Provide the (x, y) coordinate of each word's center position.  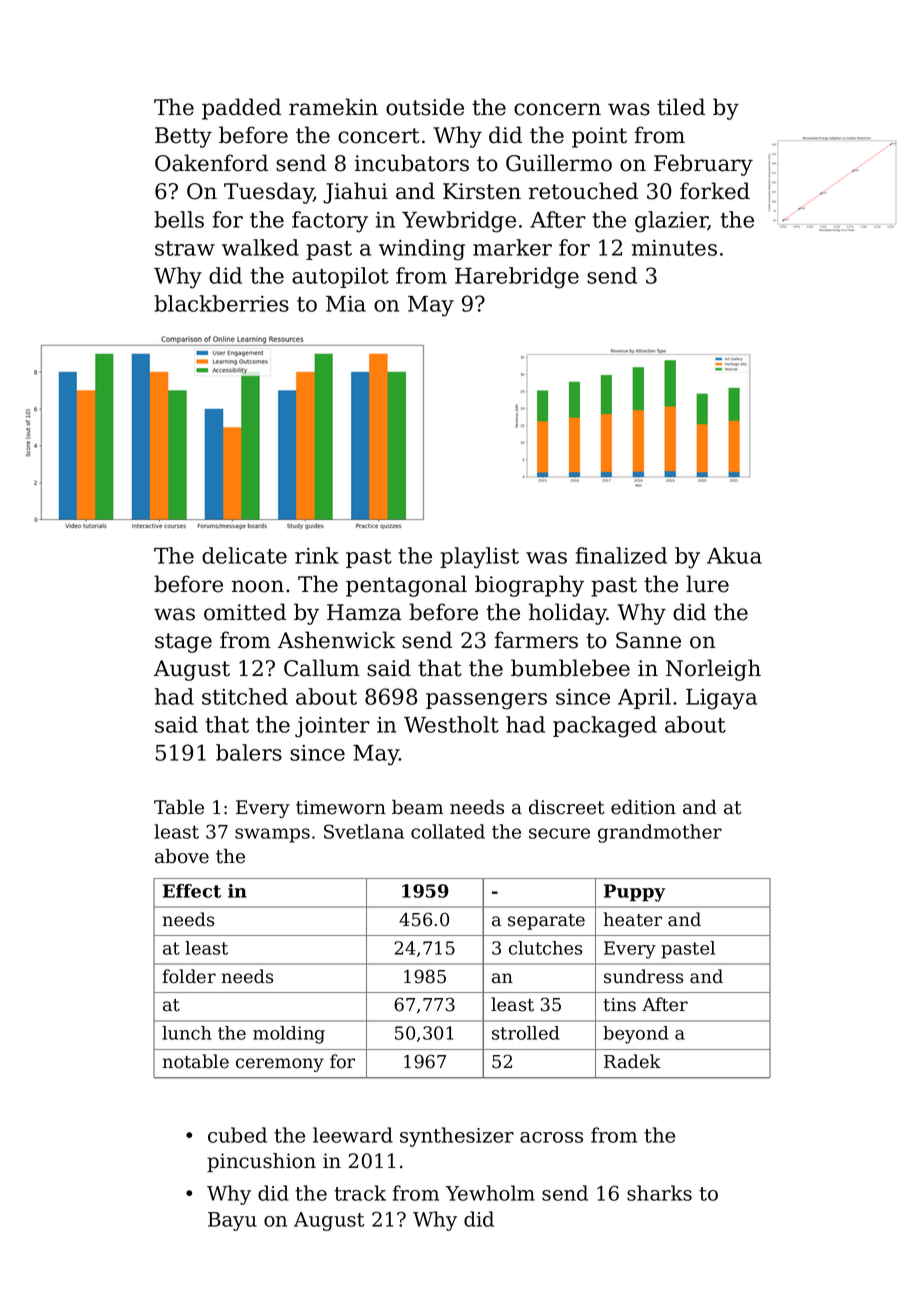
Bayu (232, 1221)
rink (317, 555)
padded (241, 109)
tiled (681, 107)
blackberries (221, 303)
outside (425, 107)
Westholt (451, 724)
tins (619, 1005)
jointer (332, 727)
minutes (674, 248)
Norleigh (713, 670)
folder (189, 976)
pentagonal (406, 586)
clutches (545, 948)
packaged (605, 727)
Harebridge (517, 278)
